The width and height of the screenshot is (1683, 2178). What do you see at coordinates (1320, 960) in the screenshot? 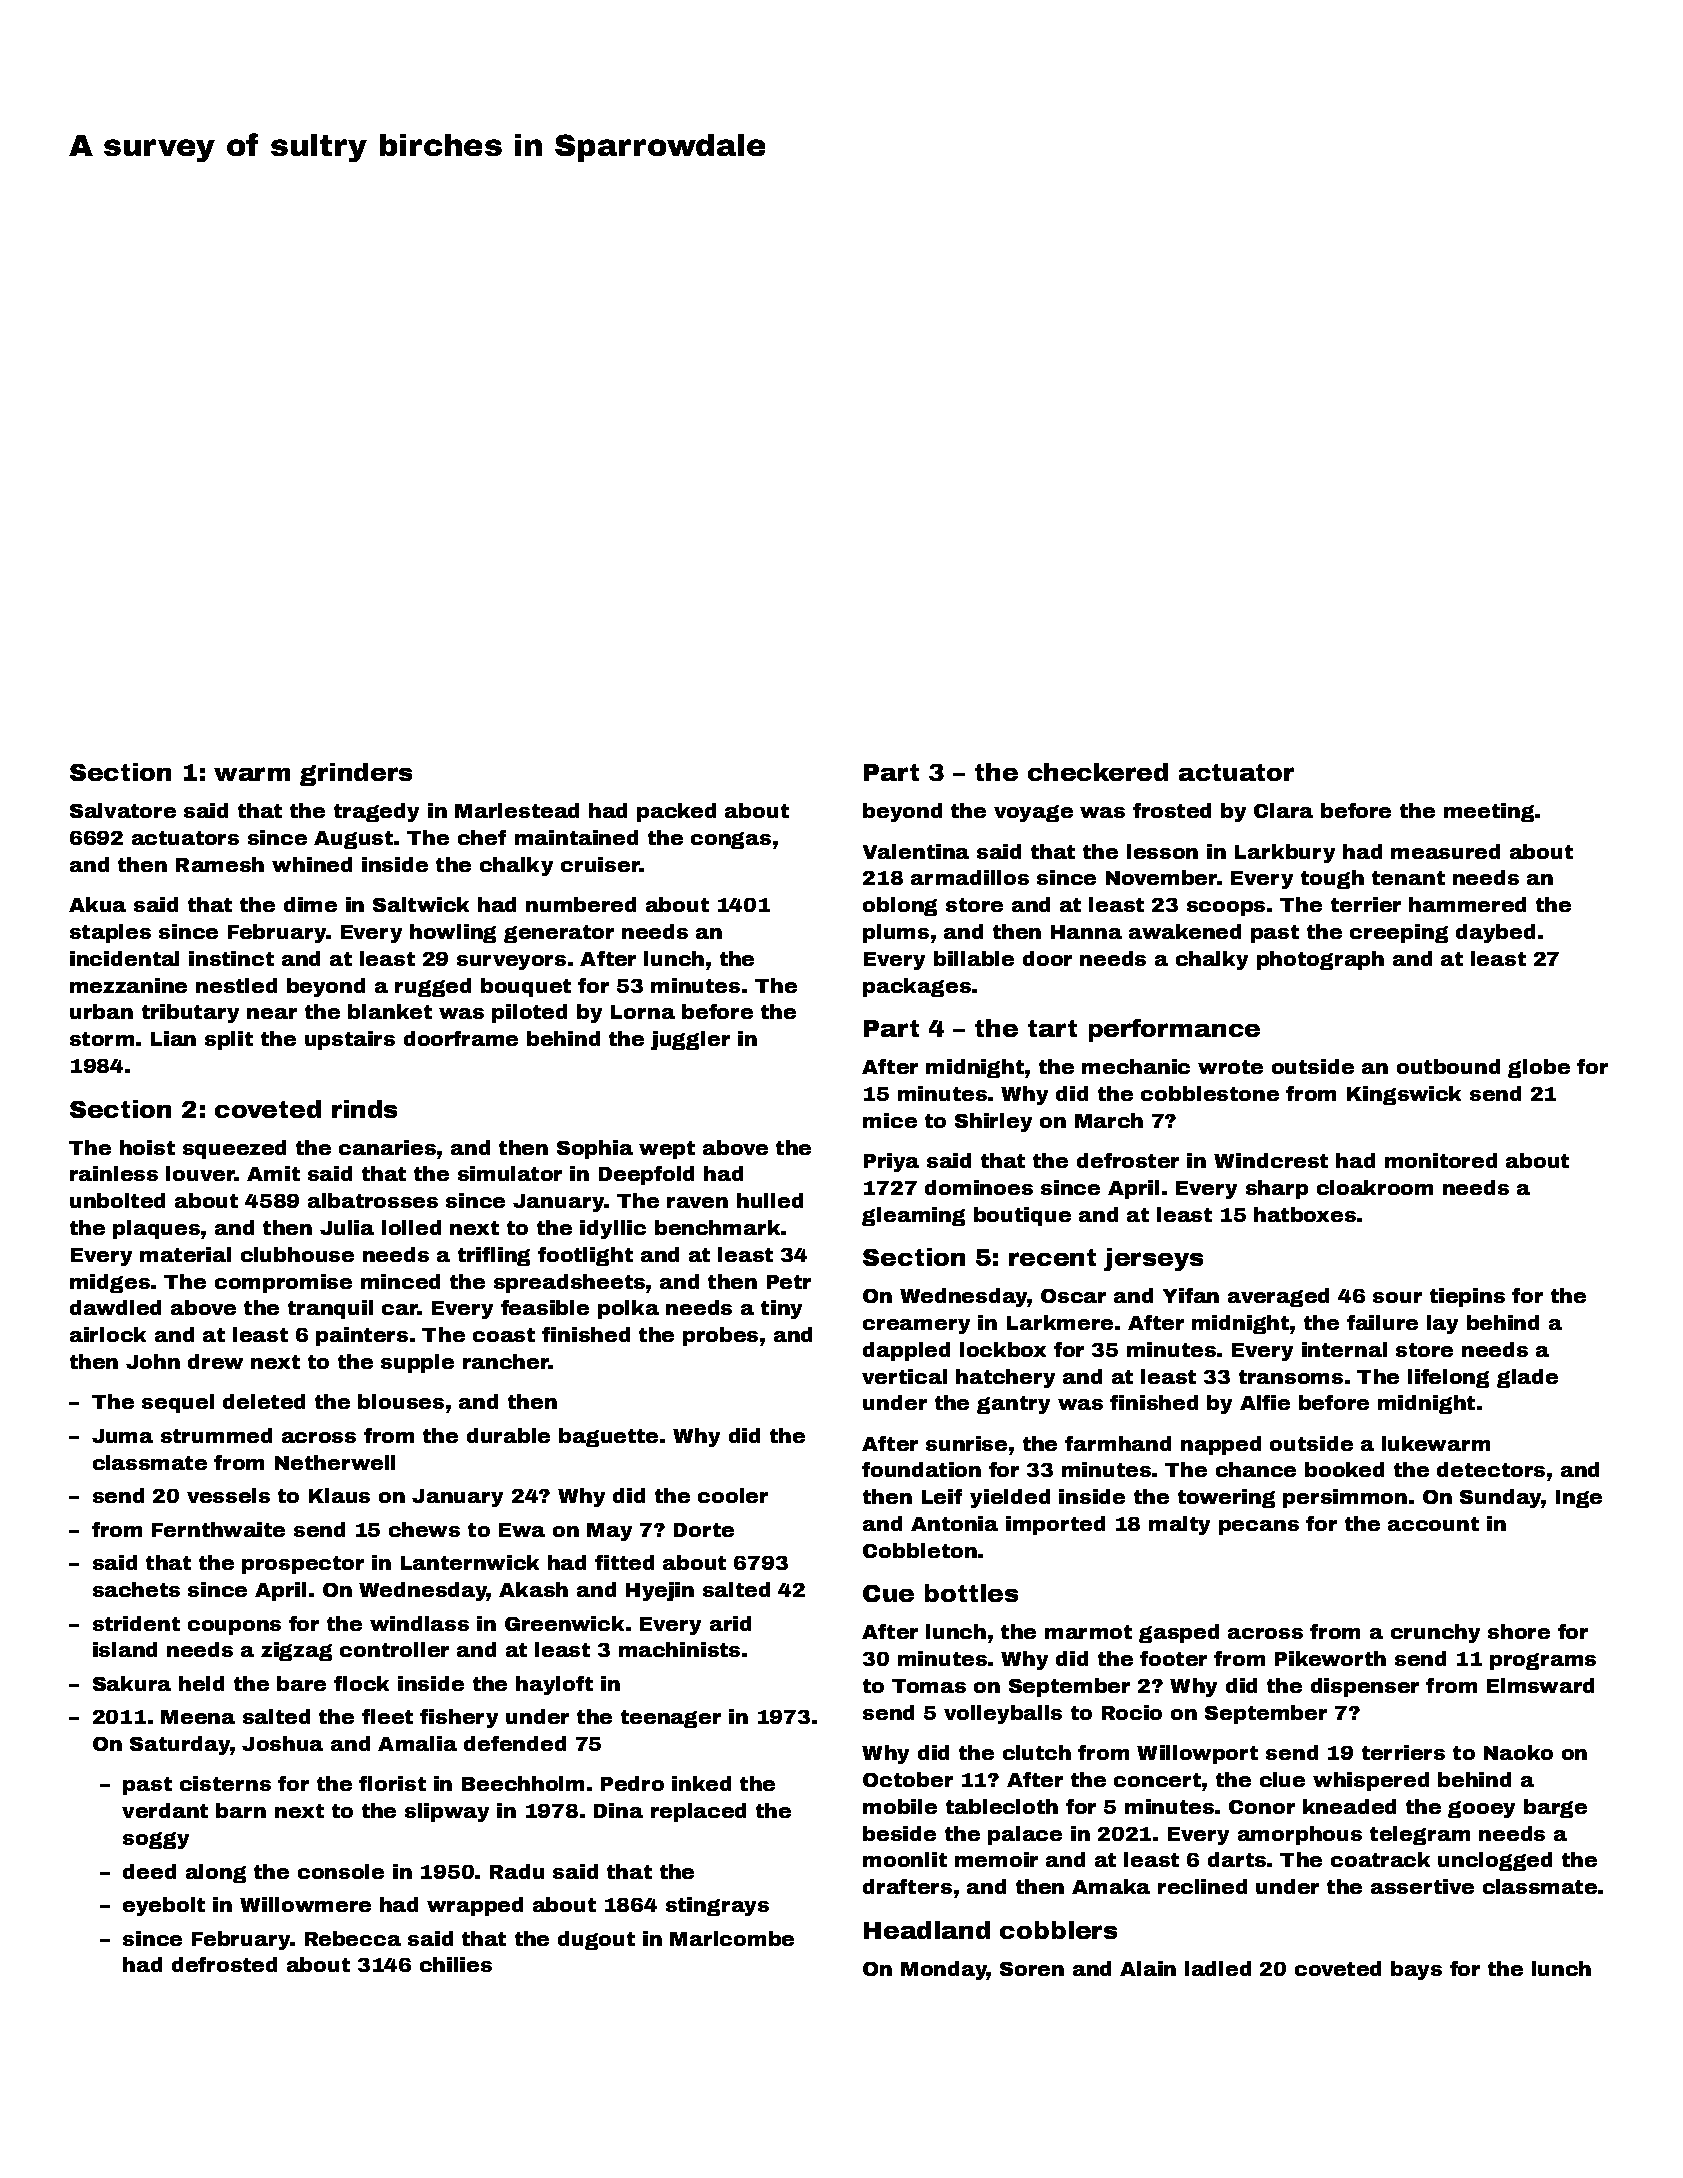
I see `photograph` at bounding box center [1320, 960].
